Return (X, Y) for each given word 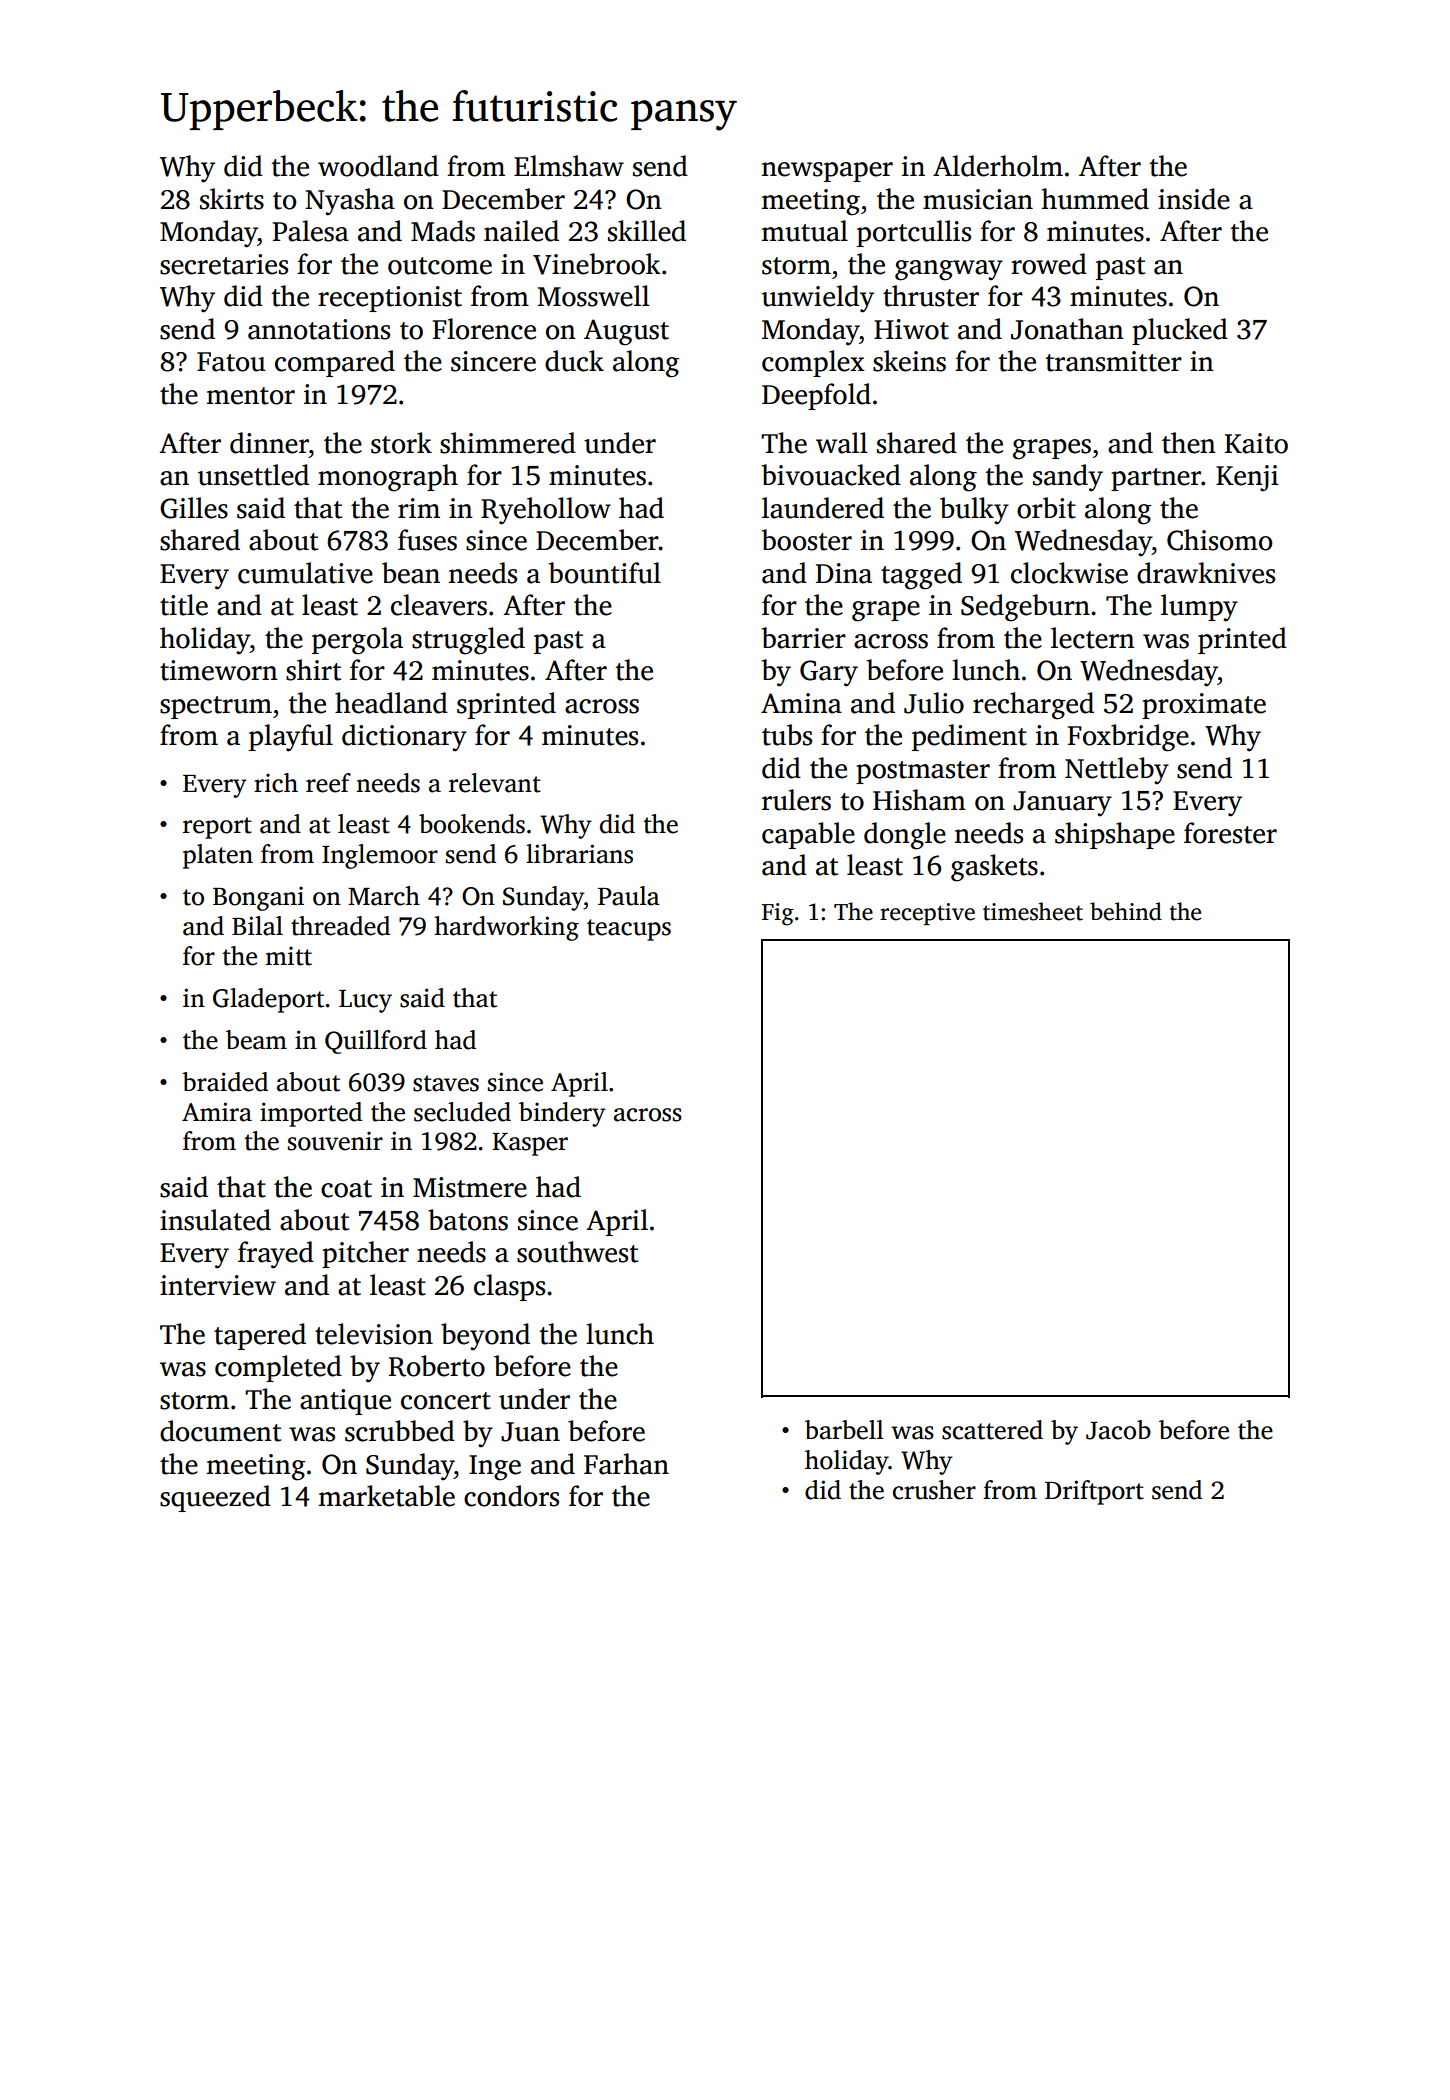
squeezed (215, 1498)
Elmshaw (569, 166)
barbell (844, 1430)
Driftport (1094, 1492)
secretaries (224, 264)
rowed (1049, 264)
